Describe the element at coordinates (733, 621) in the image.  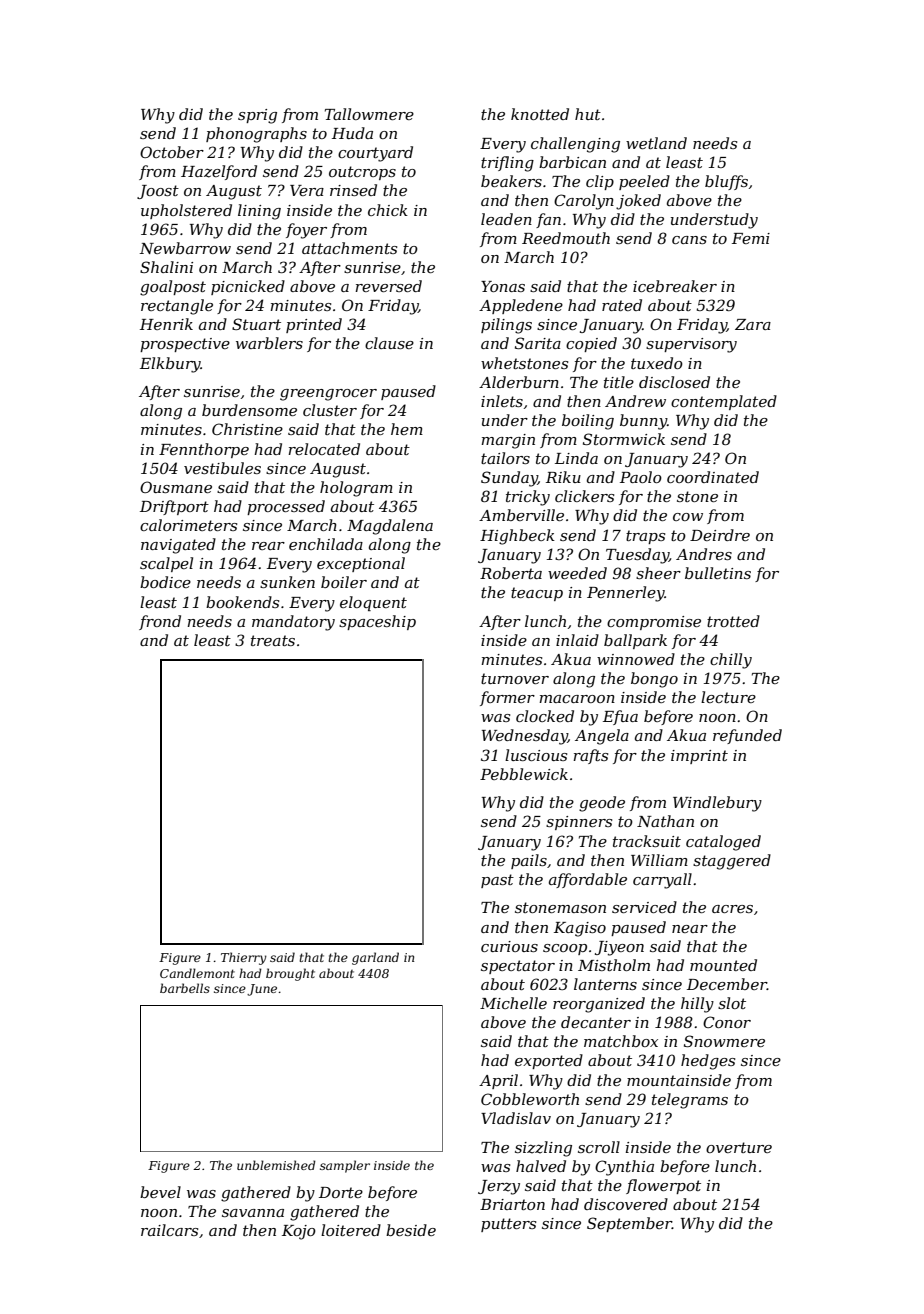
I see `trotted` at that location.
